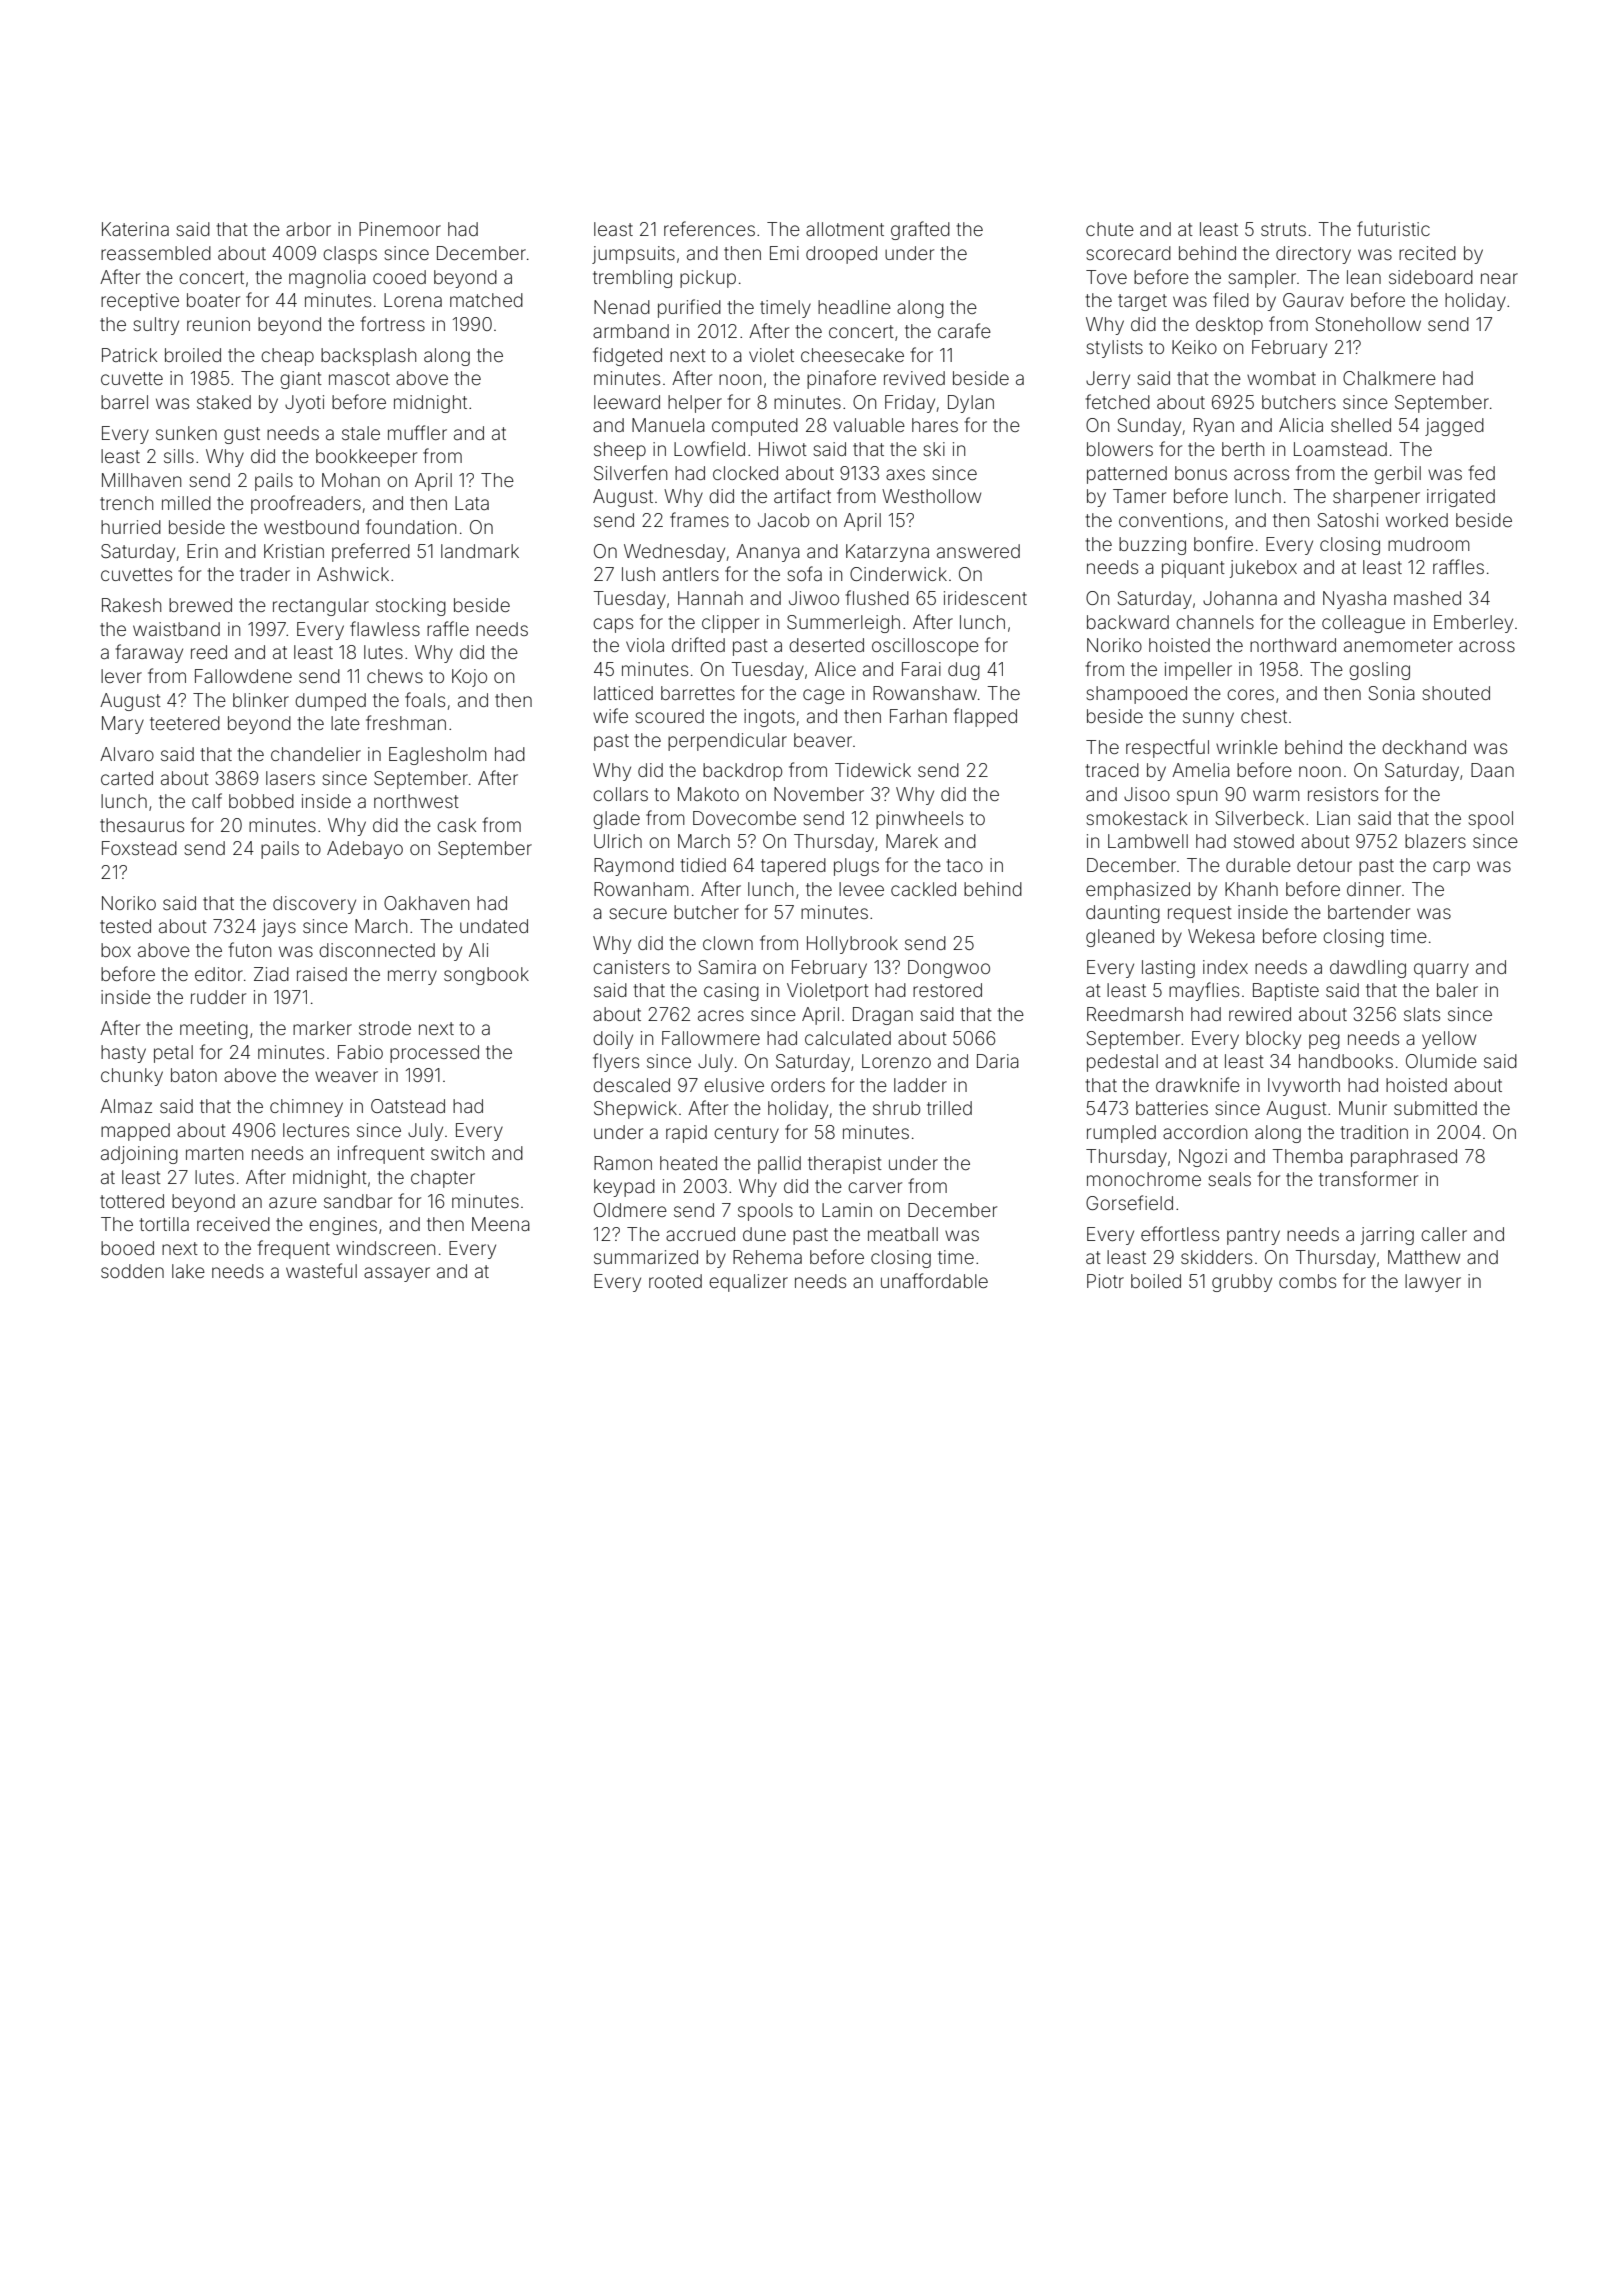  I want to click on near, so click(1499, 278).
